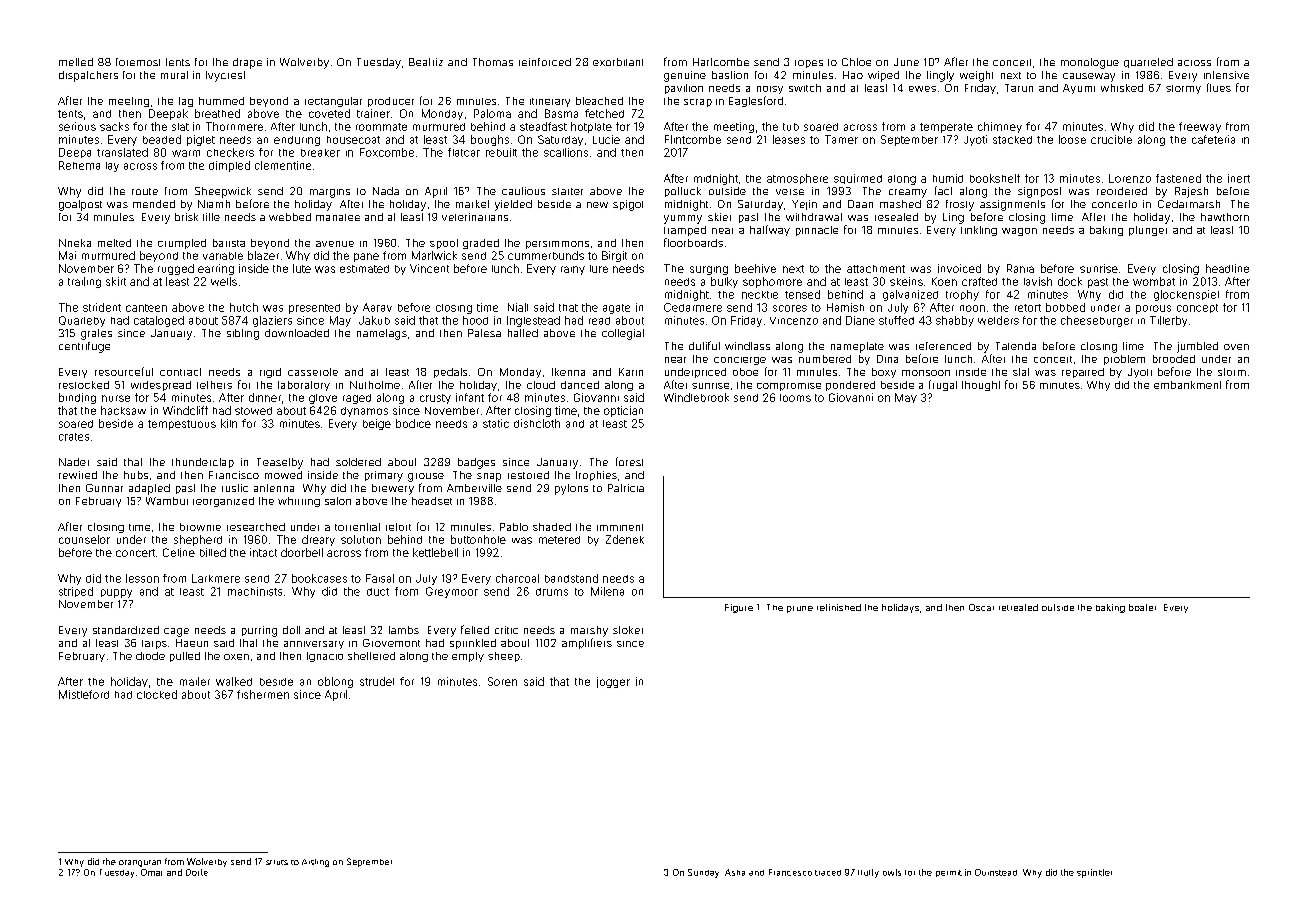 This screenshot has height=924, width=1308. What do you see at coordinates (599, 269) in the screenshot?
I see `lure` at bounding box center [599, 269].
